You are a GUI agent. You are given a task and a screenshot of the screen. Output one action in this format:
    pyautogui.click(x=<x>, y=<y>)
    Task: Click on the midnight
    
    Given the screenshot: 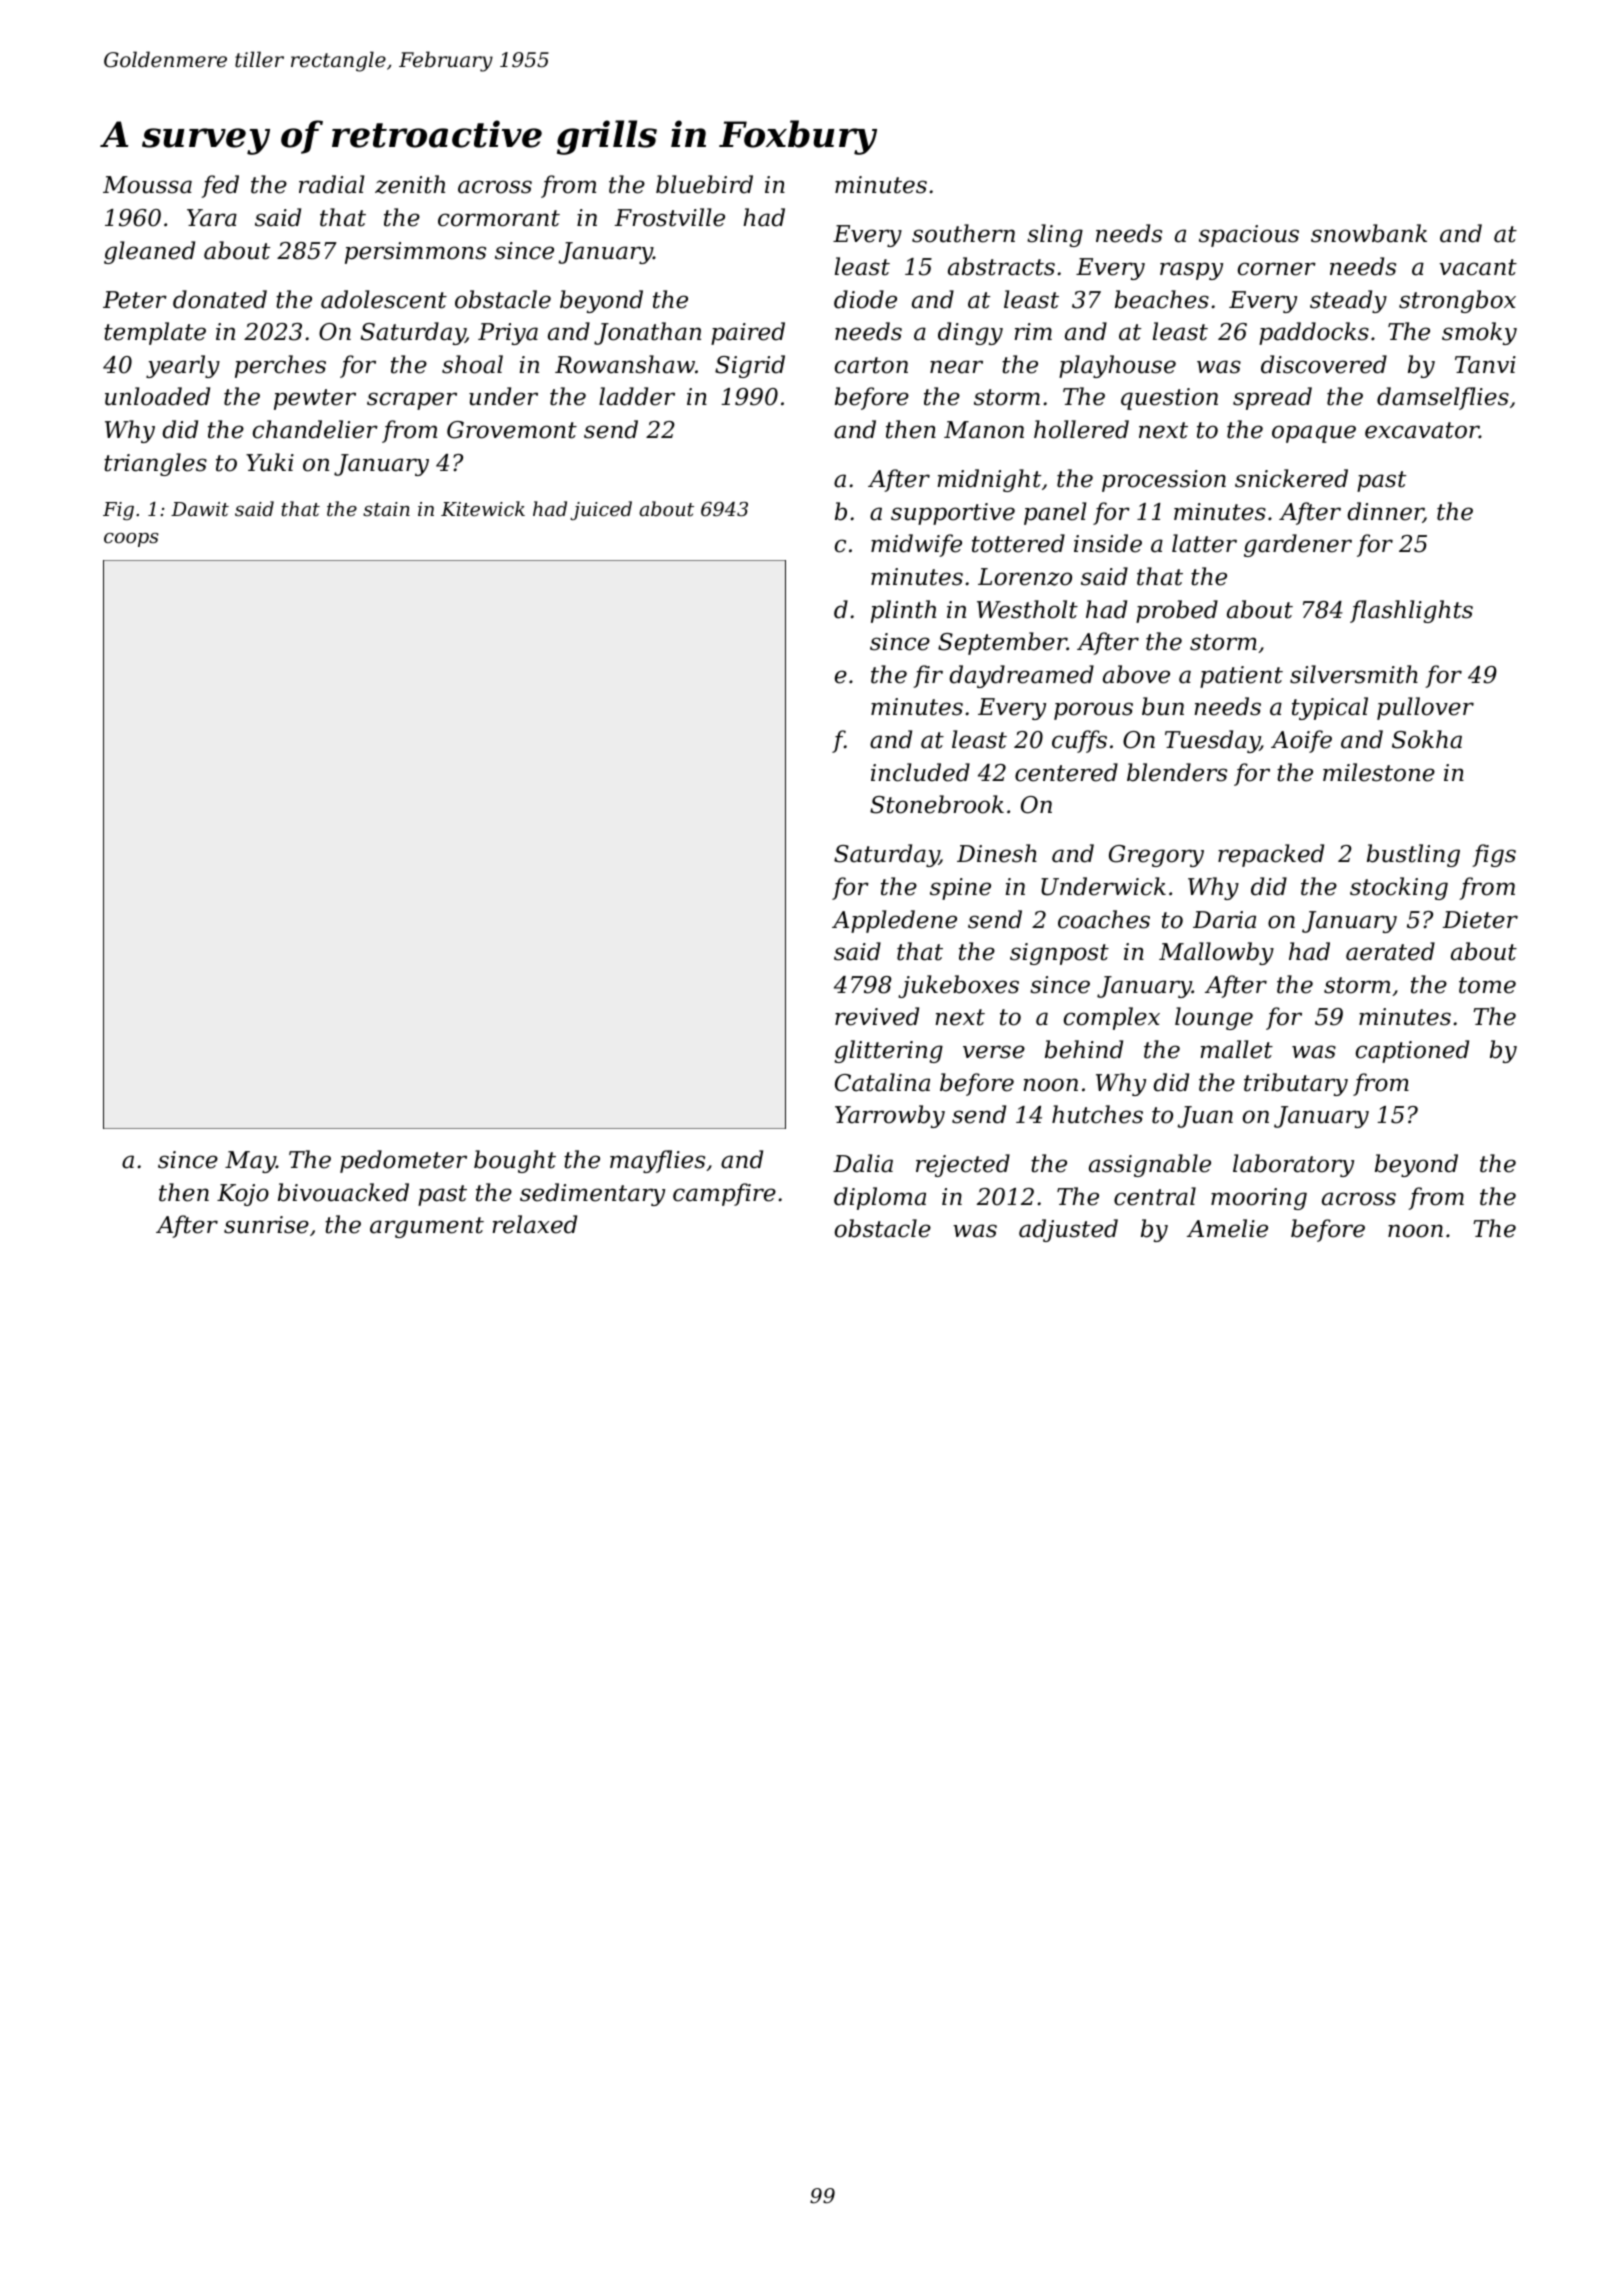 What is the action you would take?
    pyautogui.click(x=989, y=480)
